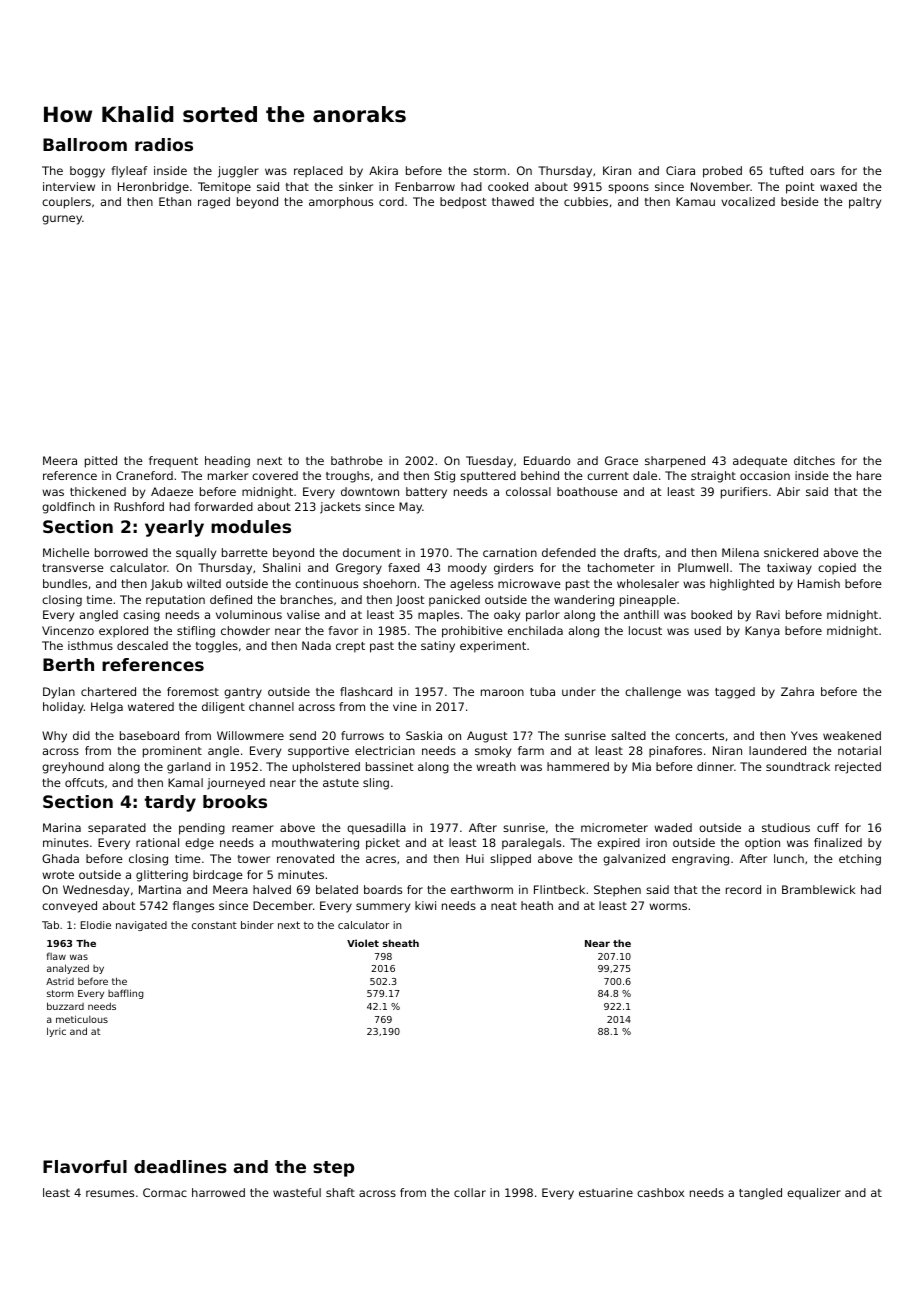  I want to click on worms, so click(668, 906).
